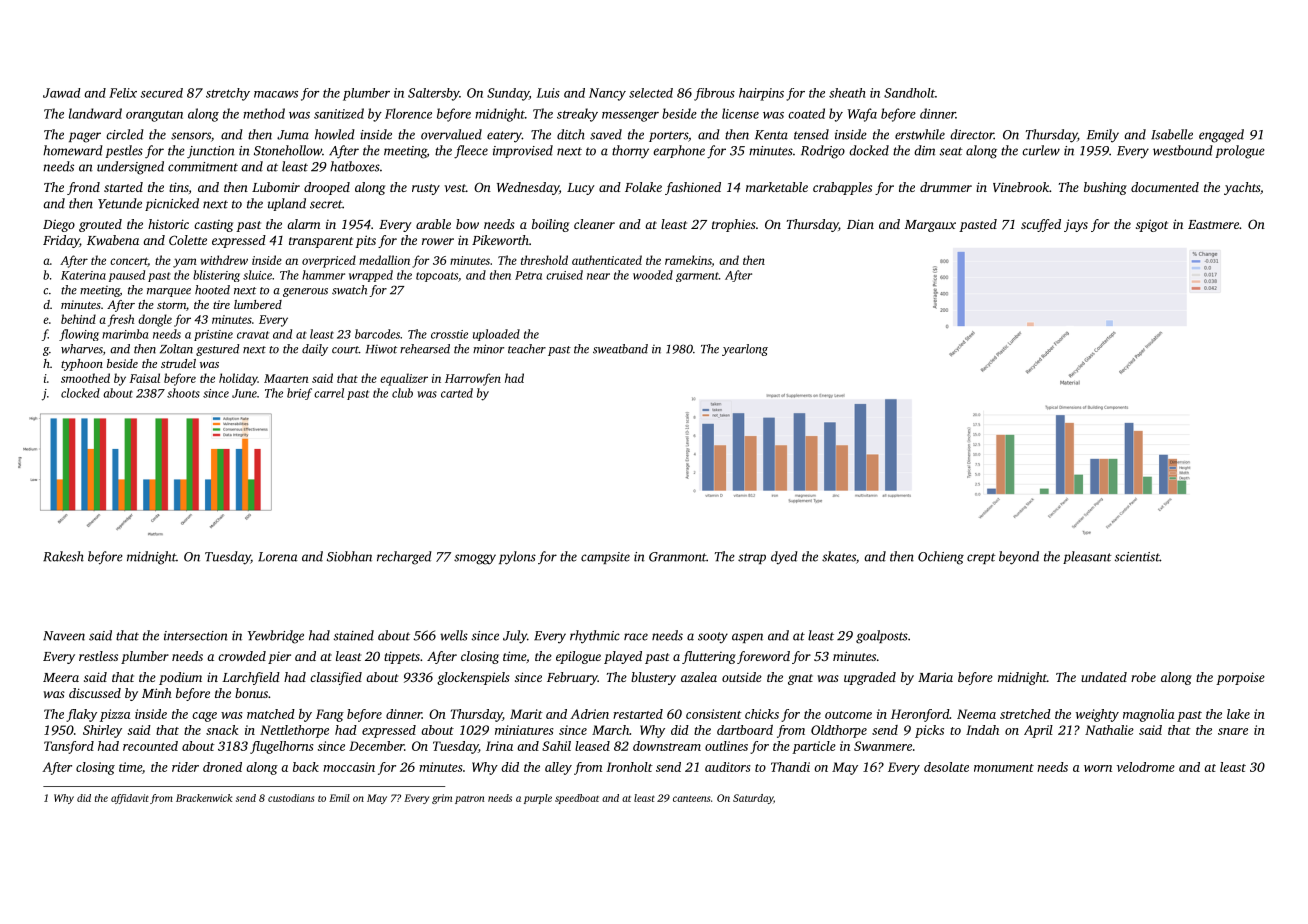  I want to click on Jawad, so click(62, 93).
